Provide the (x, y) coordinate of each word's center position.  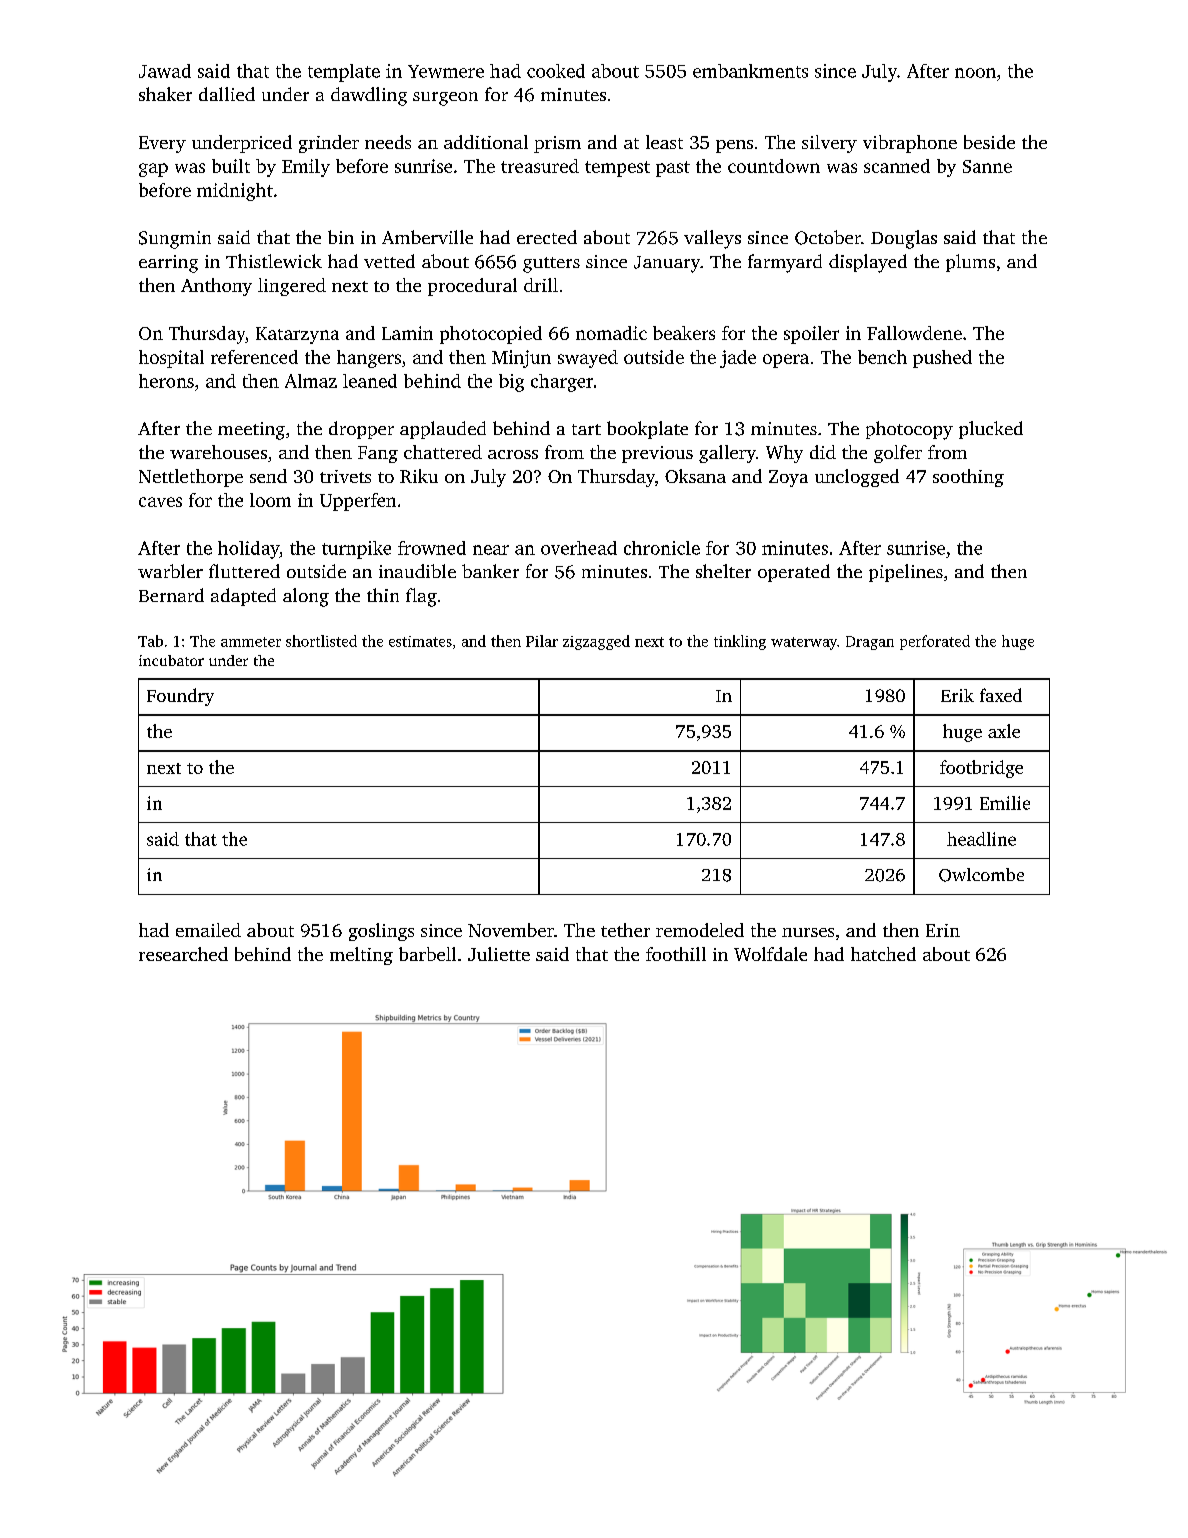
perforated (935, 642)
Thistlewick (274, 261)
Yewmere (446, 71)
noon (975, 73)
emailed (208, 930)
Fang (378, 454)
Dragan (870, 643)
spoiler (811, 335)
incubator (171, 660)
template (344, 73)
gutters (551, 265)
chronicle (662, 548)
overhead (579, 548)
